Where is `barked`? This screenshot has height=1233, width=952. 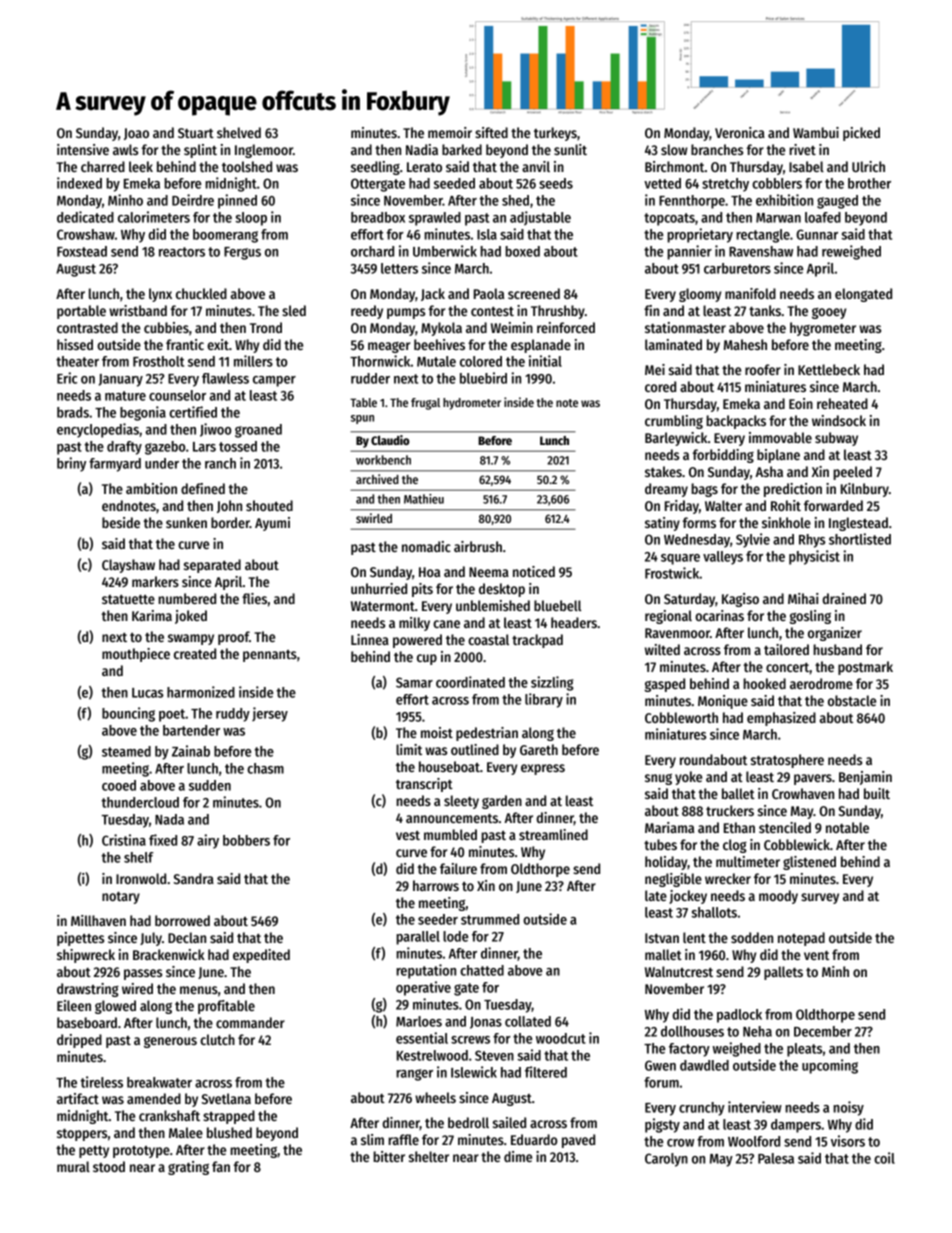 barked is located at coordinates (462, 149).
